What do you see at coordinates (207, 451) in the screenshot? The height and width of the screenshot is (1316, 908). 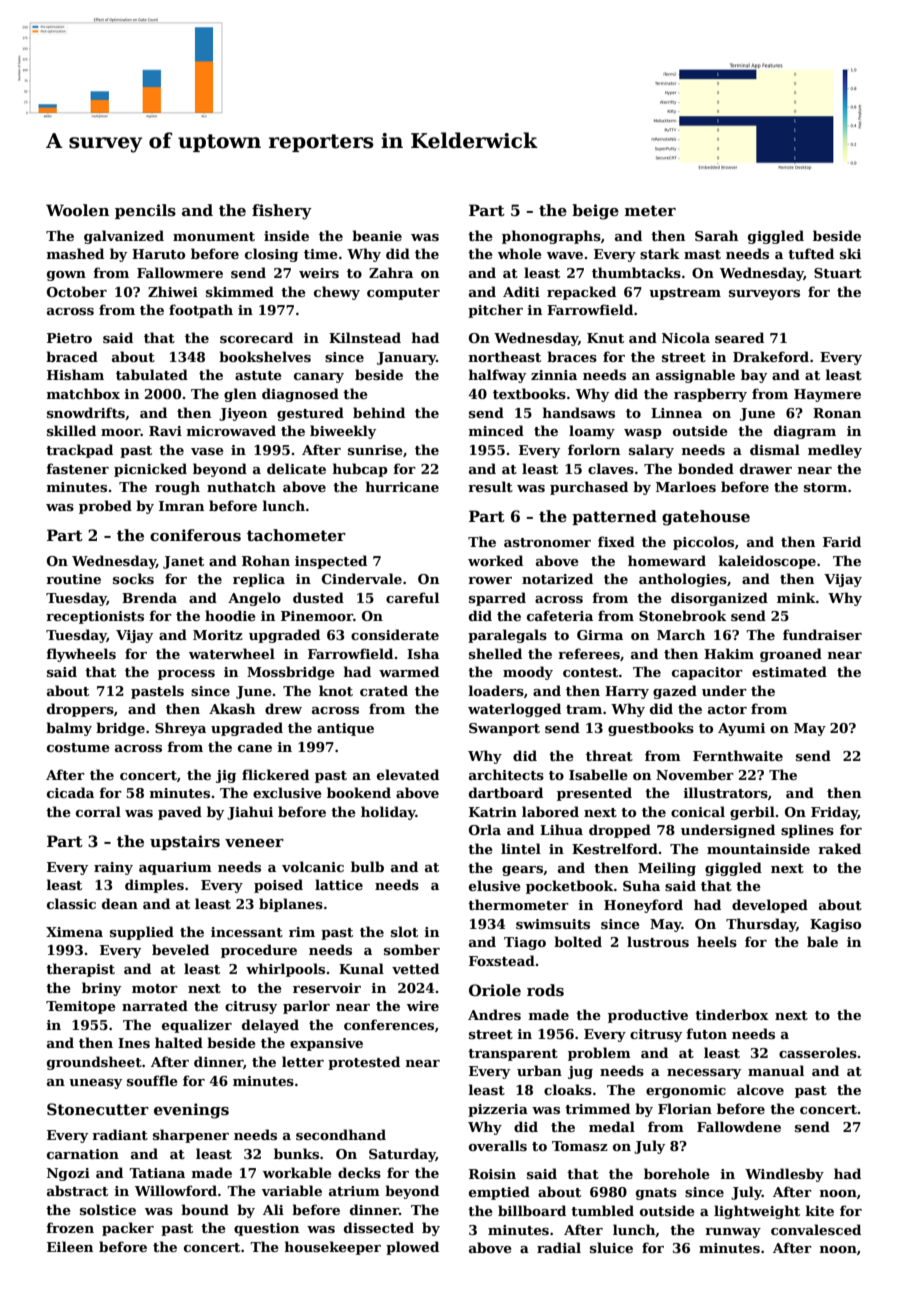 I see `vase` at bounding box center [207, 451].
